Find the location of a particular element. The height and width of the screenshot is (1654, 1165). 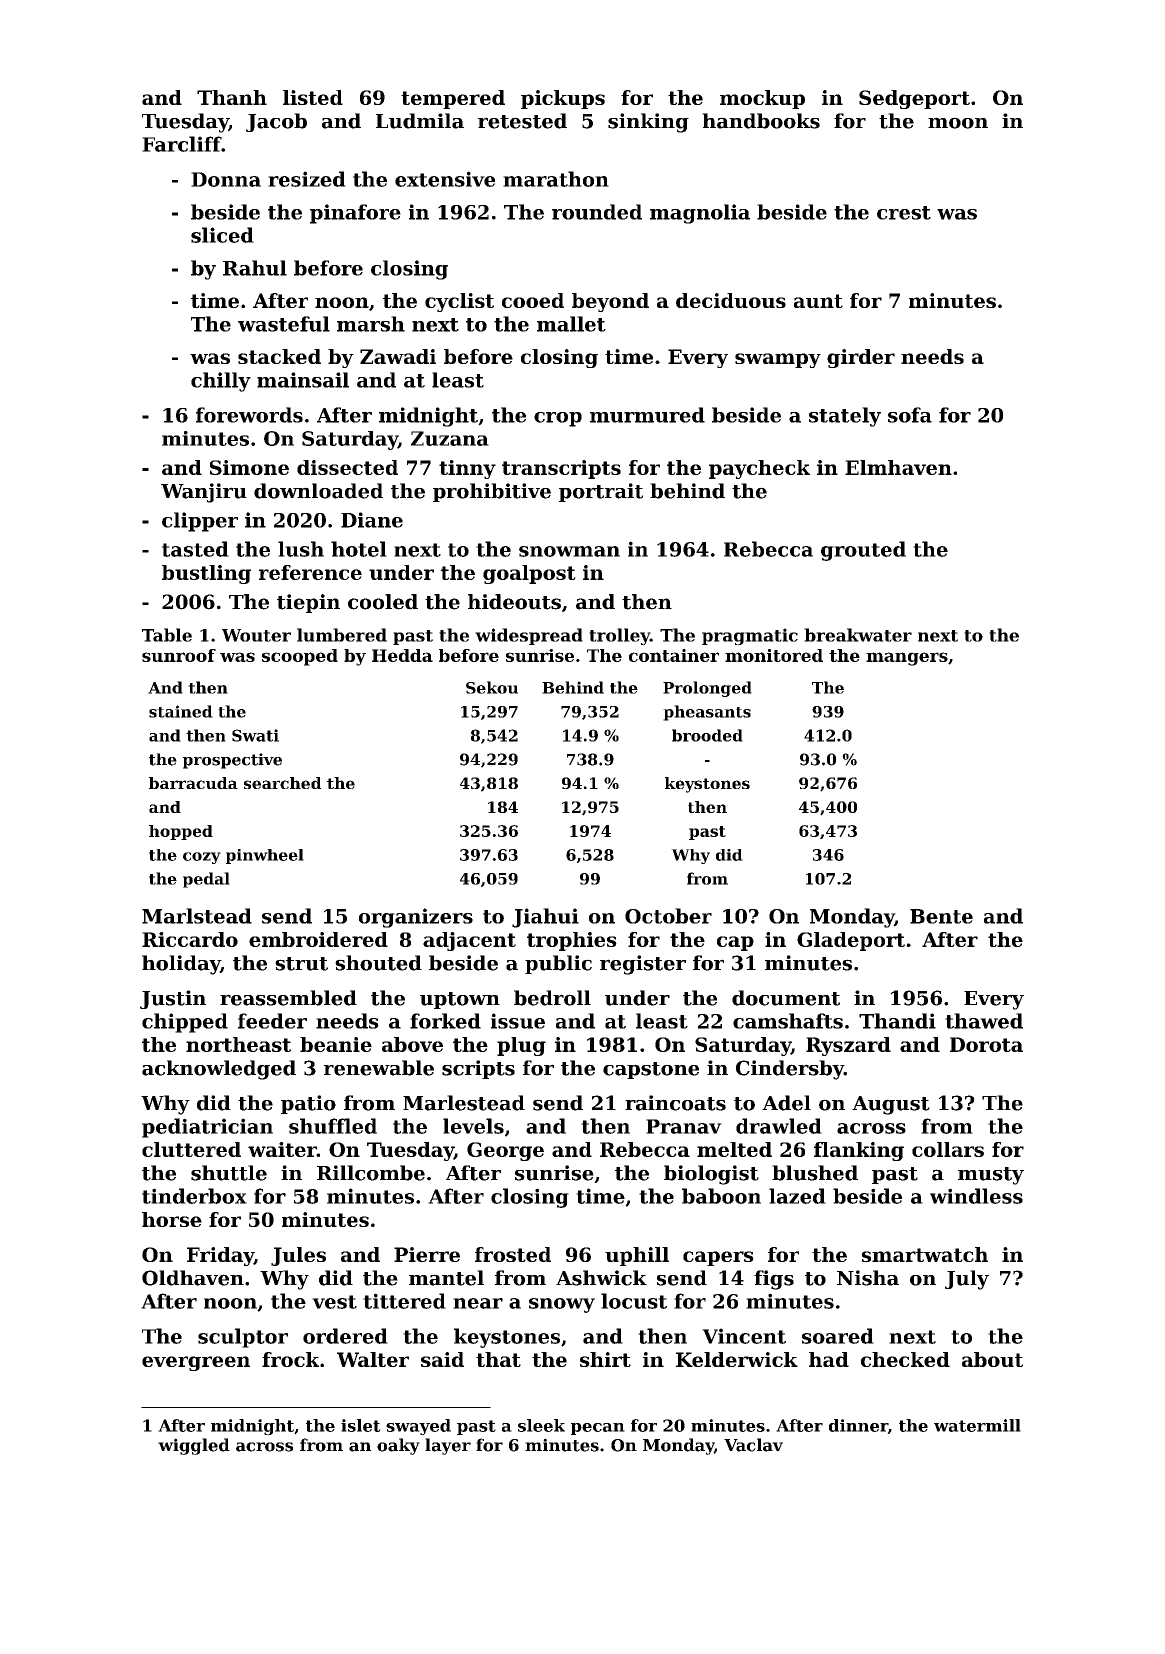

Rillcombe is located at coordinates (371, 1173).
